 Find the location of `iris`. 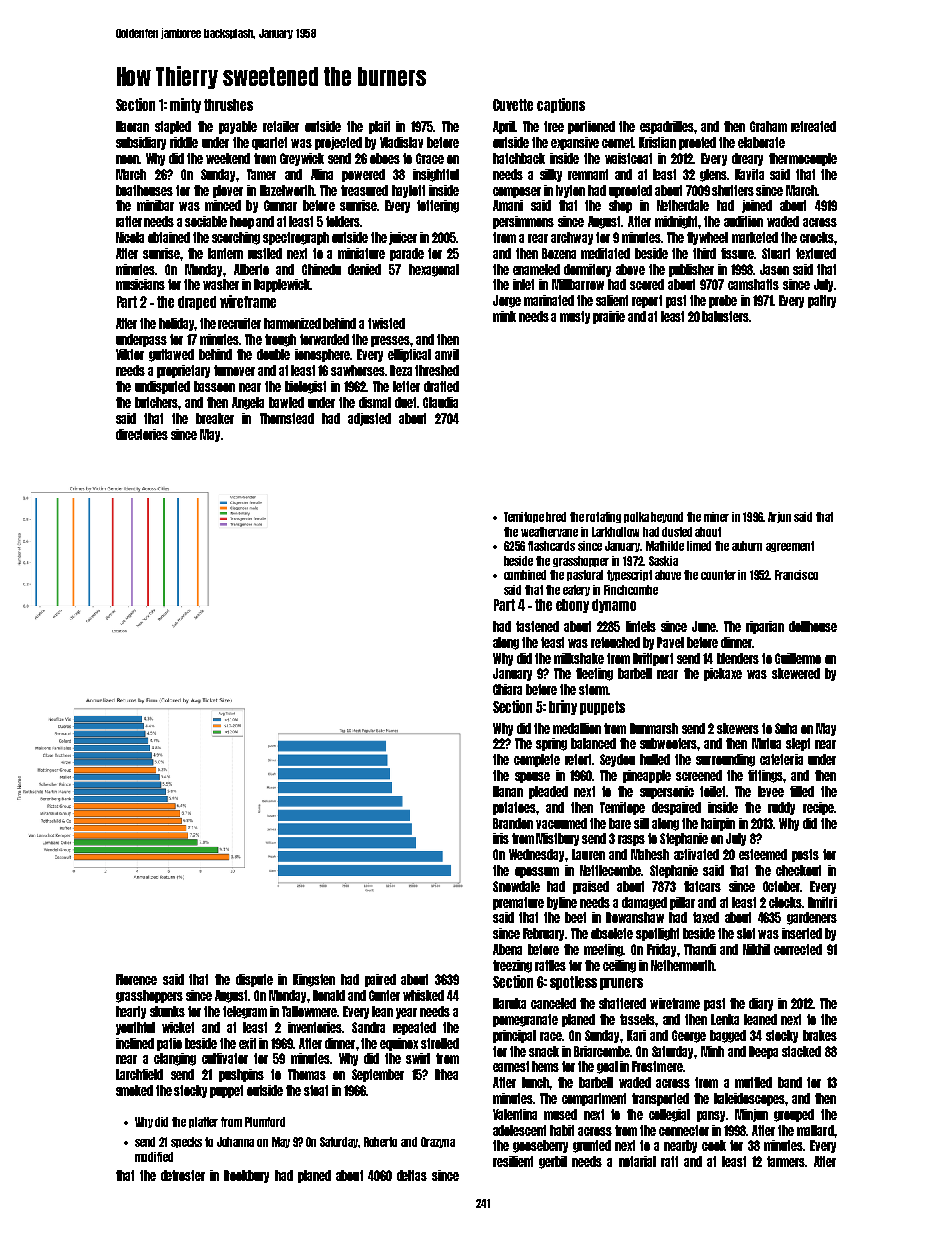

iris is located at coordinates (501, 838).
